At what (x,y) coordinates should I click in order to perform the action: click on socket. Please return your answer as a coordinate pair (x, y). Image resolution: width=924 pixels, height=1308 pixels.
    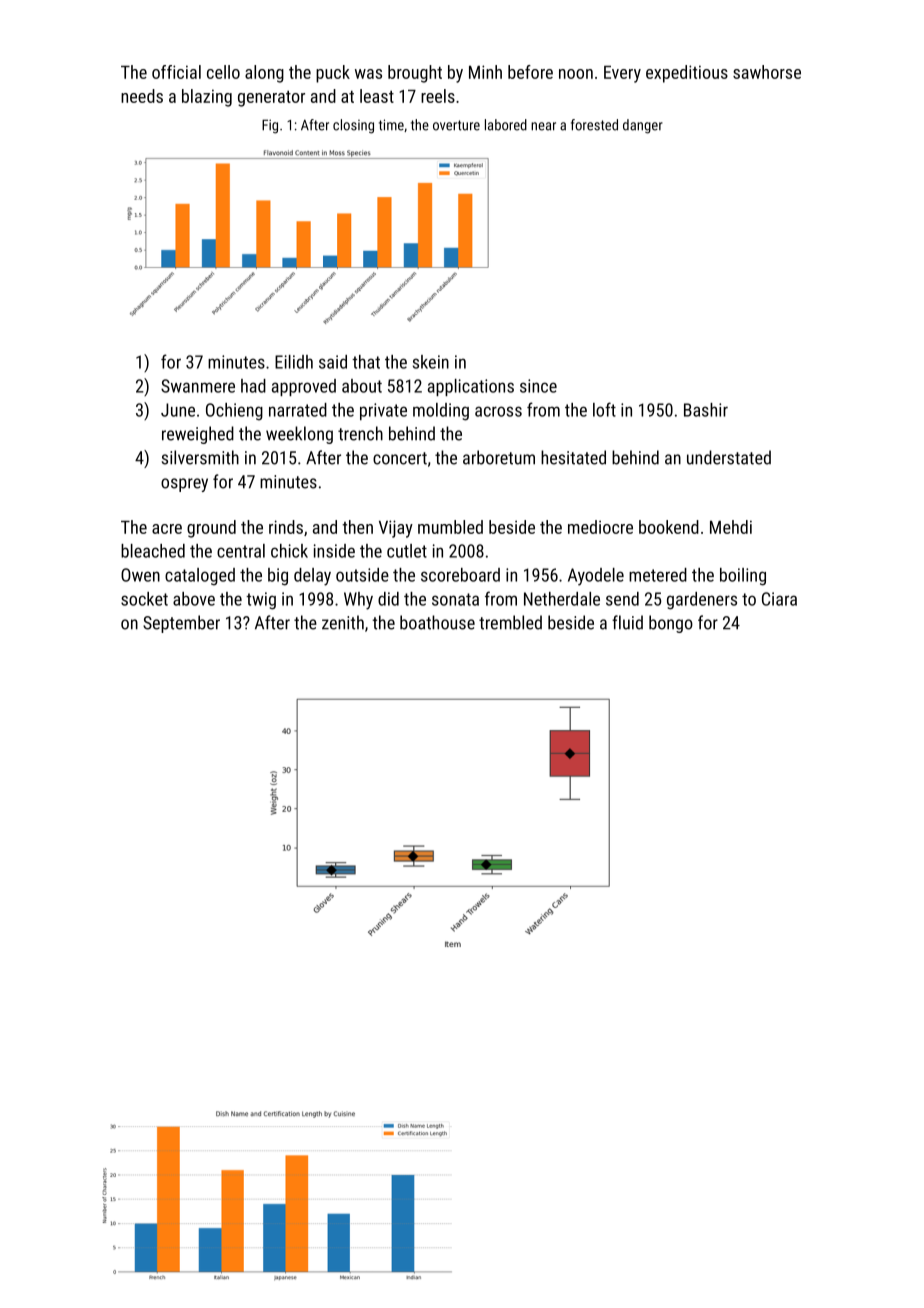
    Looking at the image, I should click on (144, 599).
